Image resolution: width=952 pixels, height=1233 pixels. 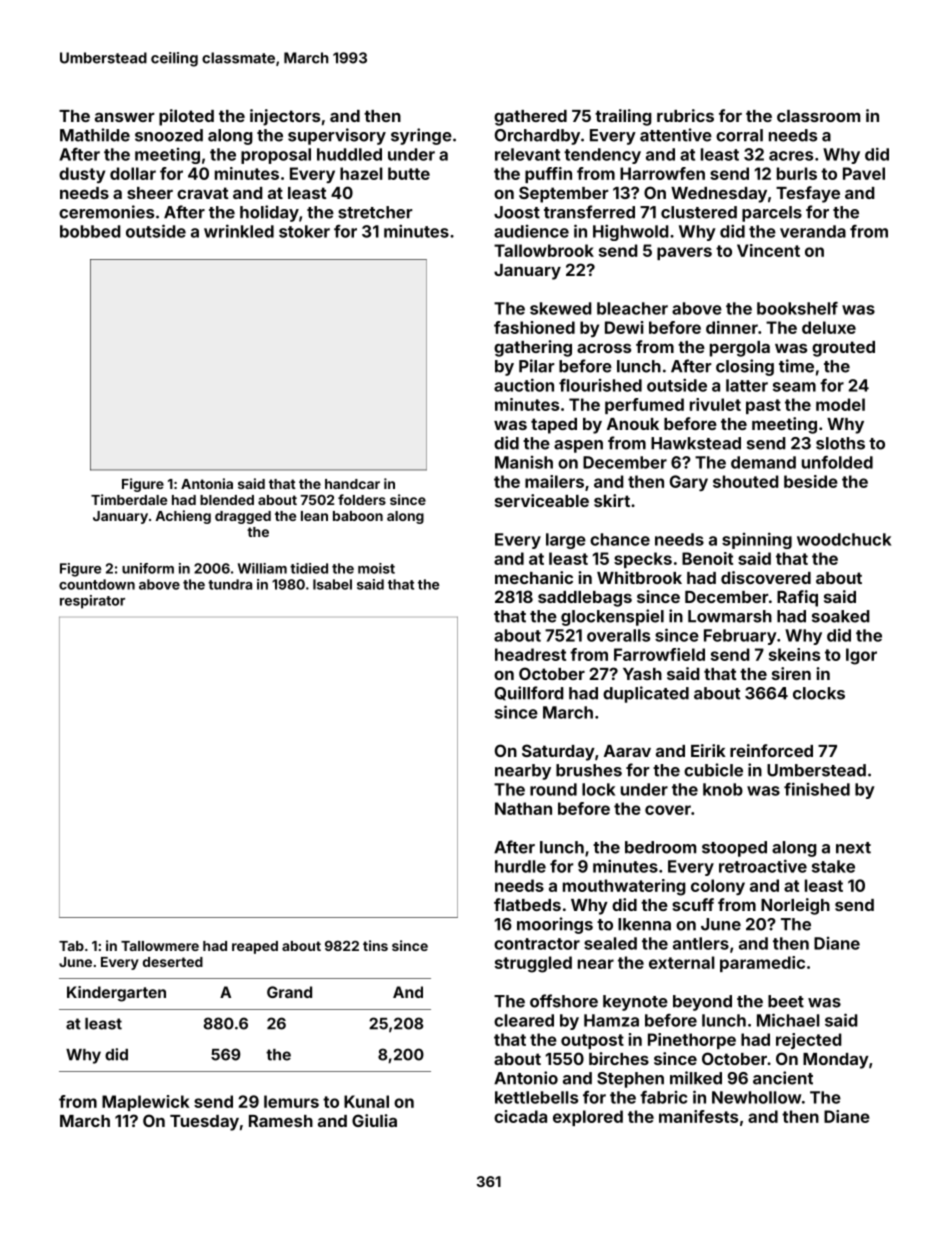 What do you see at coordinates (707, 558) in the screenshot?
I see `Benoit` at bounding box center [707, 558].
